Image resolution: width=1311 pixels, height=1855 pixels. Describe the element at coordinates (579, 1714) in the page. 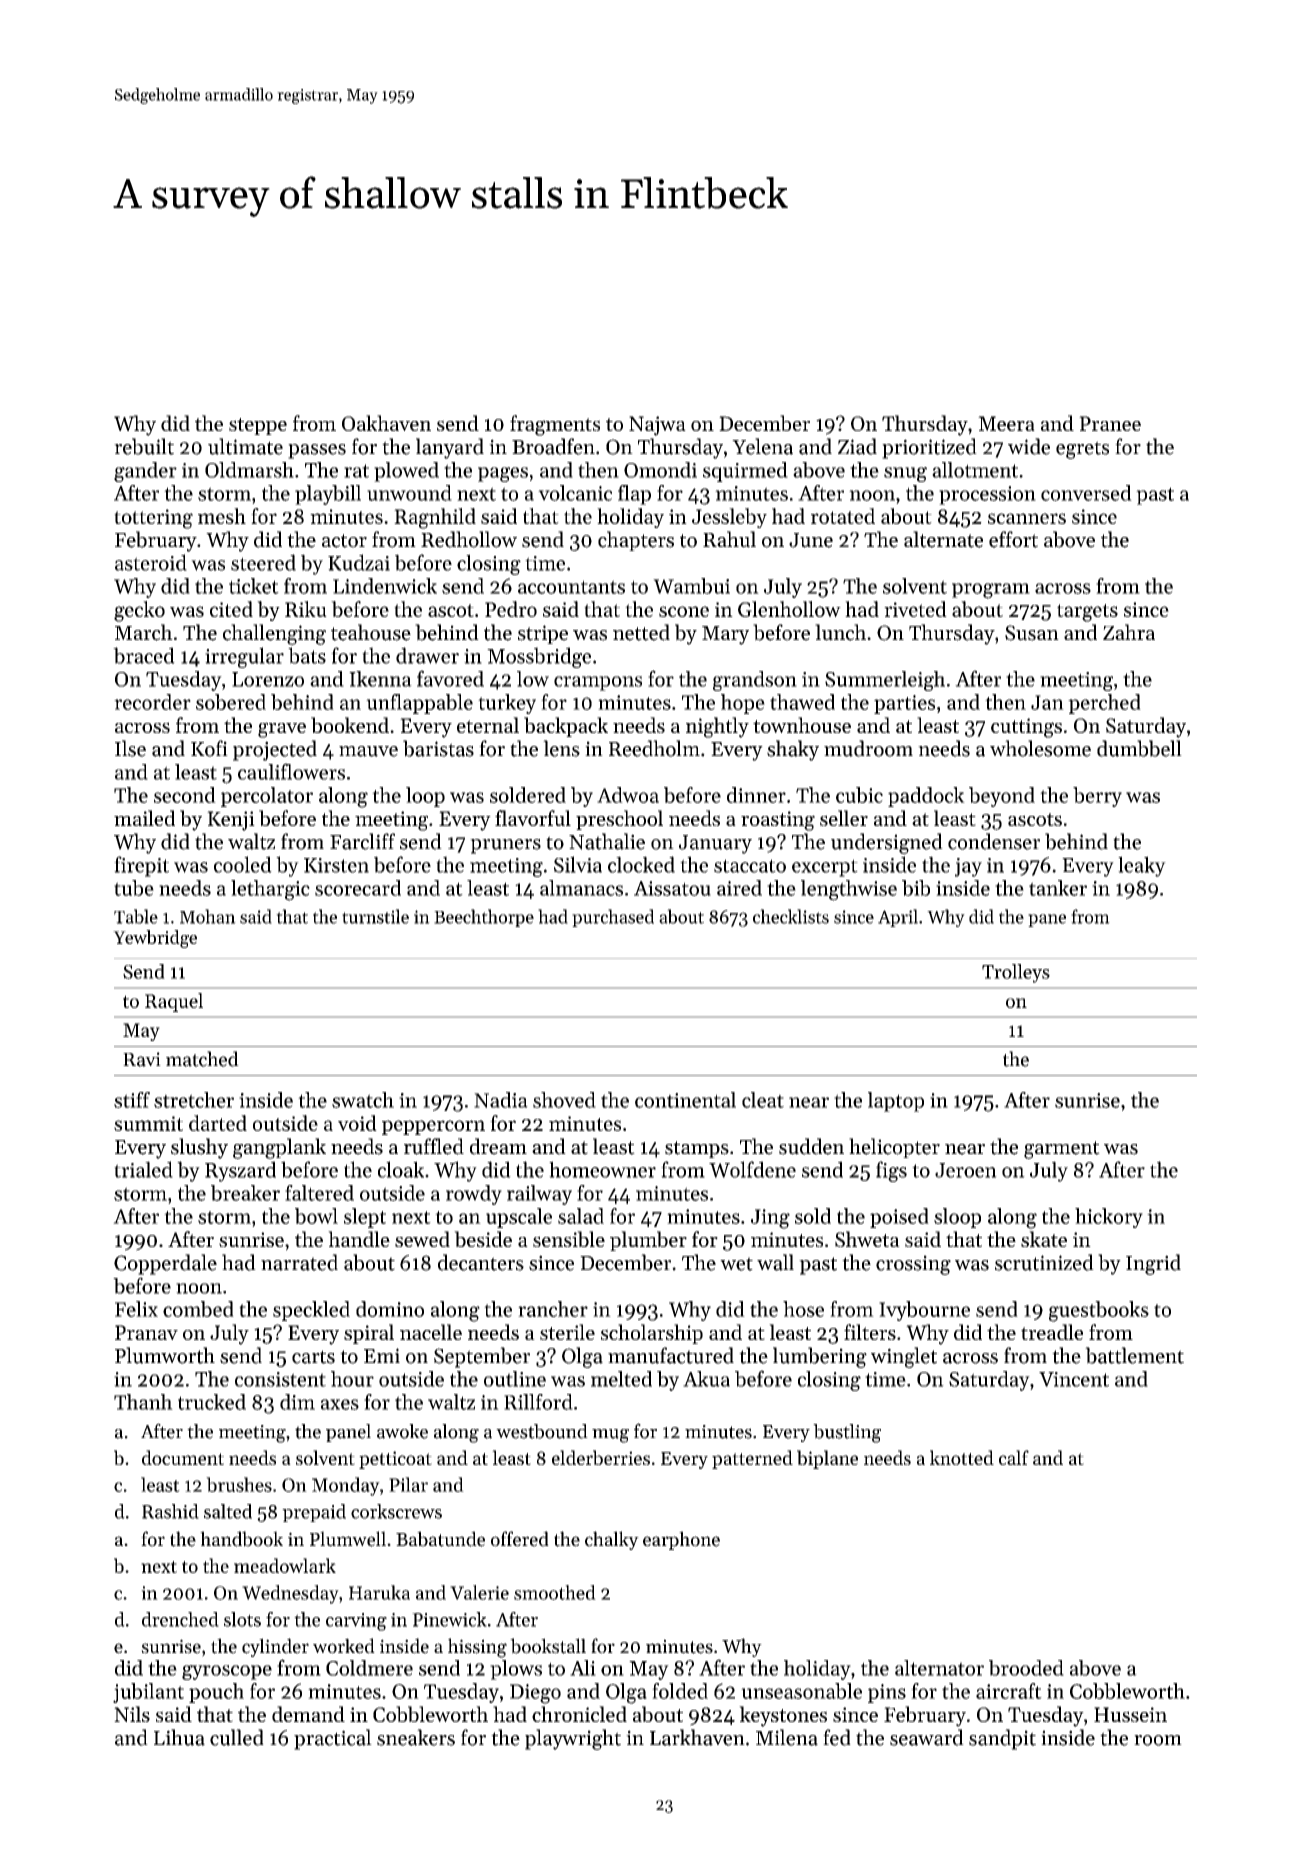

I see `chronicled` at that location.
